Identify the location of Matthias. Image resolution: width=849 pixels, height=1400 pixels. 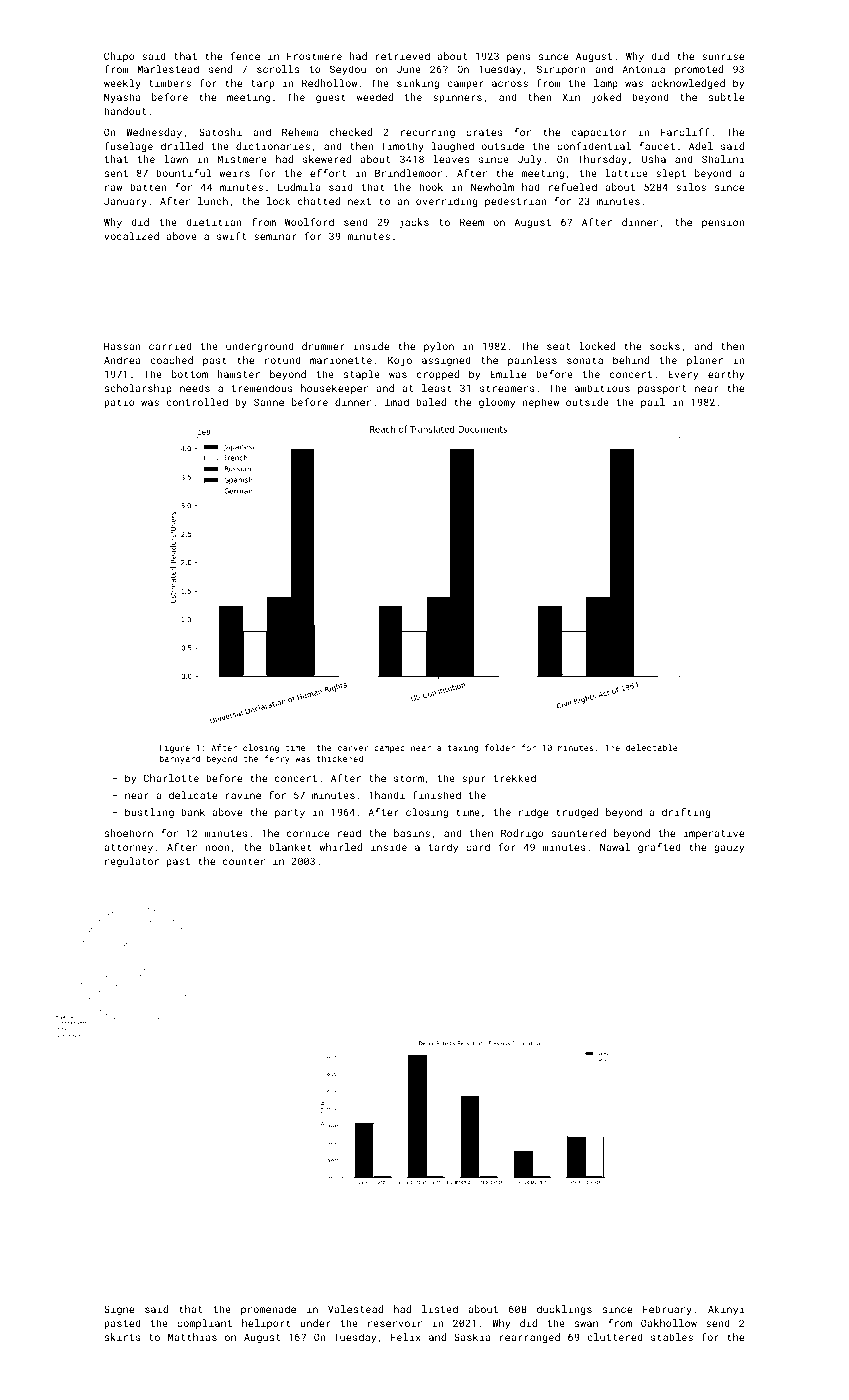
(192, 1337).
